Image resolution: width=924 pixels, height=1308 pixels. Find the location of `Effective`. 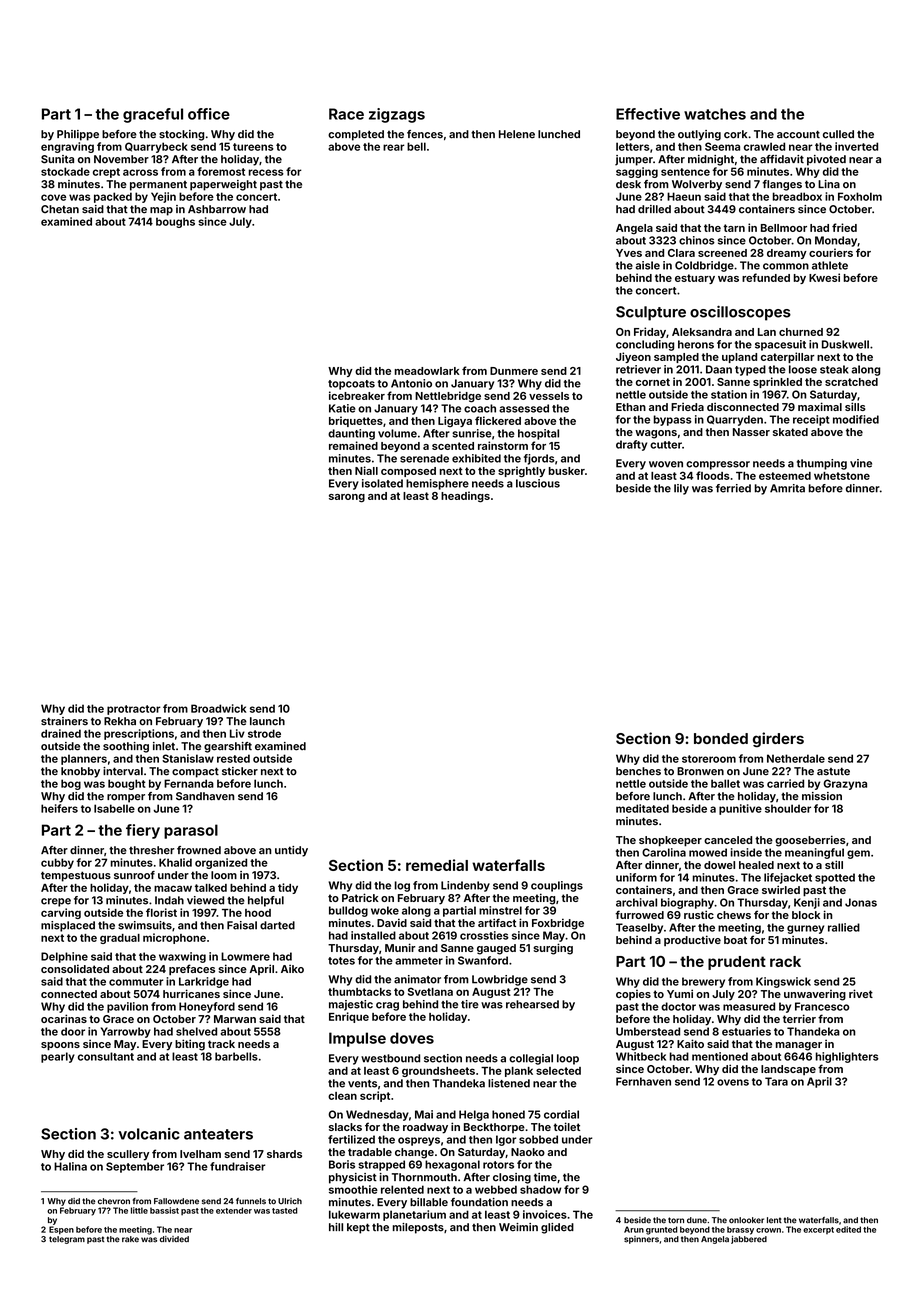

Effective is located at coordinates (648, 114).
